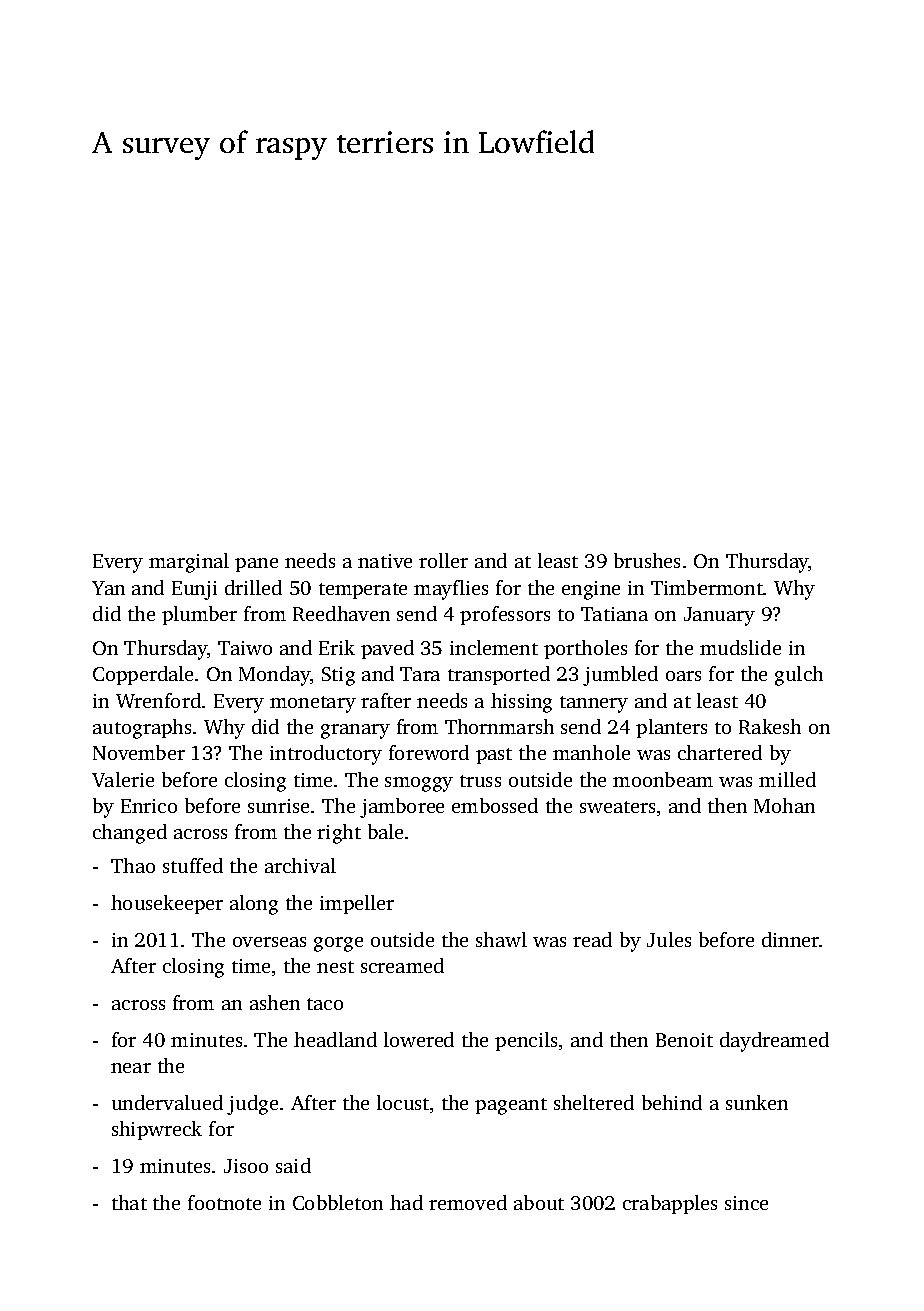 This document has width=924, height=1311. What do you see at coordinates (157, 1130) in the document?
I see `shipwreck` at bounding box center [157, 1130].
